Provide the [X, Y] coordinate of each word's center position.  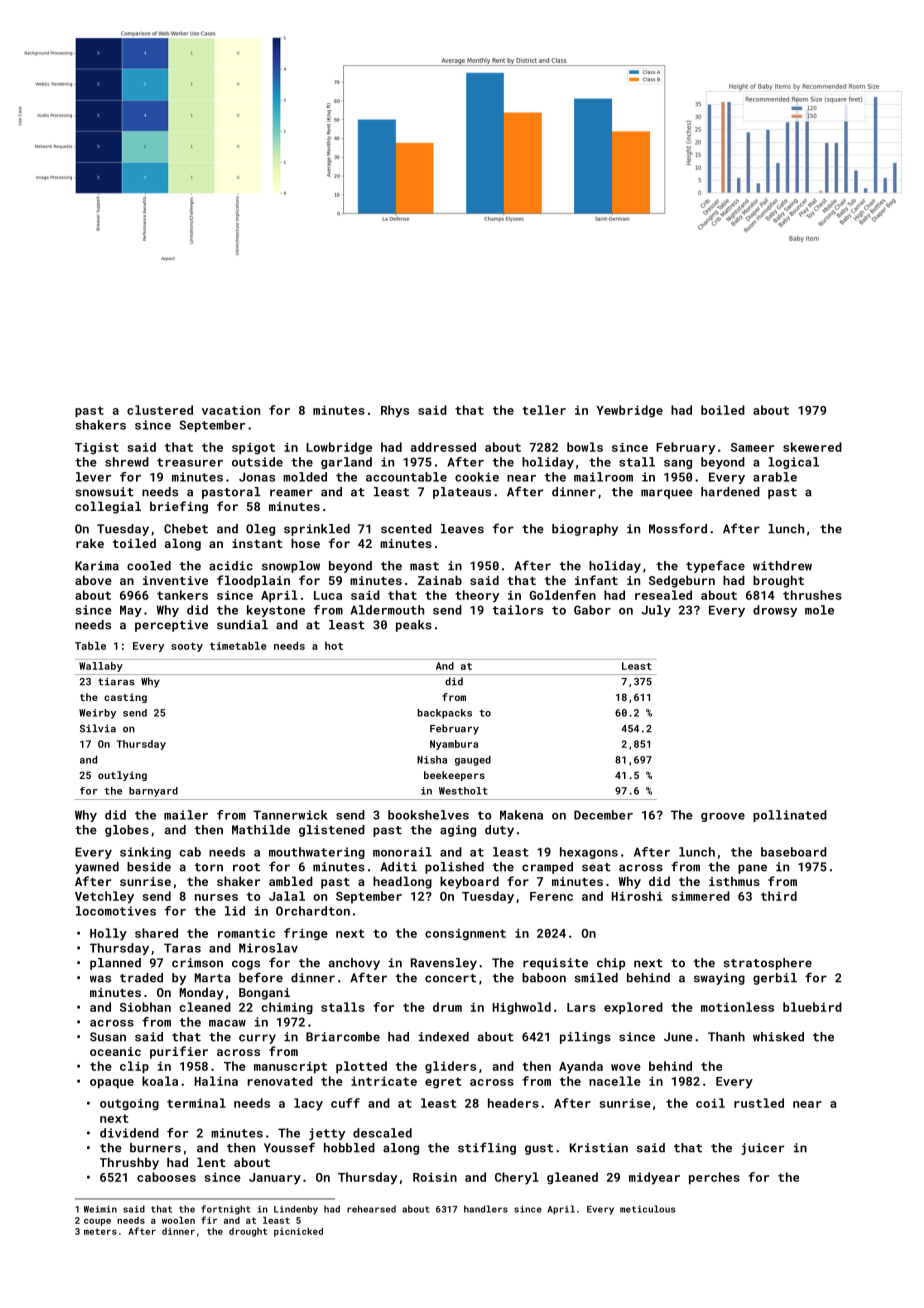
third [779, 896]
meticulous [647, 1209]
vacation [231, 410]
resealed [663, 595]
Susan [108, 1037]
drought [248, 1232]
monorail [402, 852]
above [93, 580]
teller [544, 410]
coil [710, 1103]
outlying [122, 776]
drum [447, 1007]
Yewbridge [629, 411]
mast [424, 566]
